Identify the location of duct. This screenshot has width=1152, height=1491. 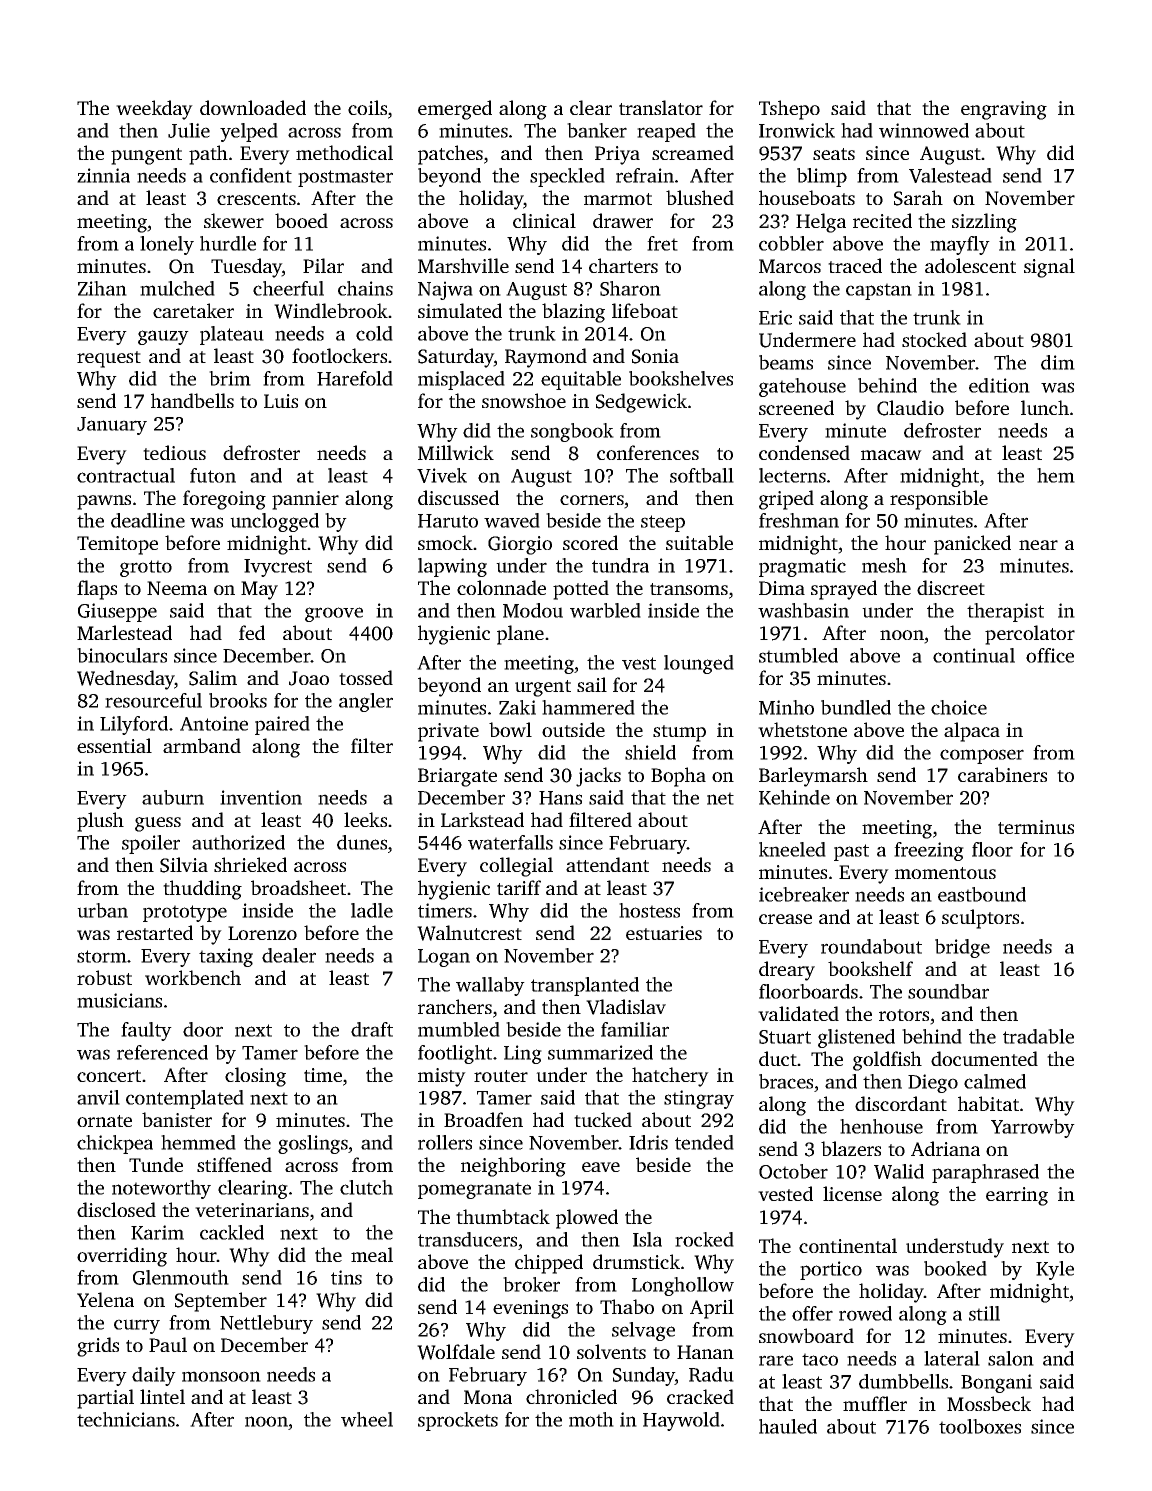
(778, 1058).
